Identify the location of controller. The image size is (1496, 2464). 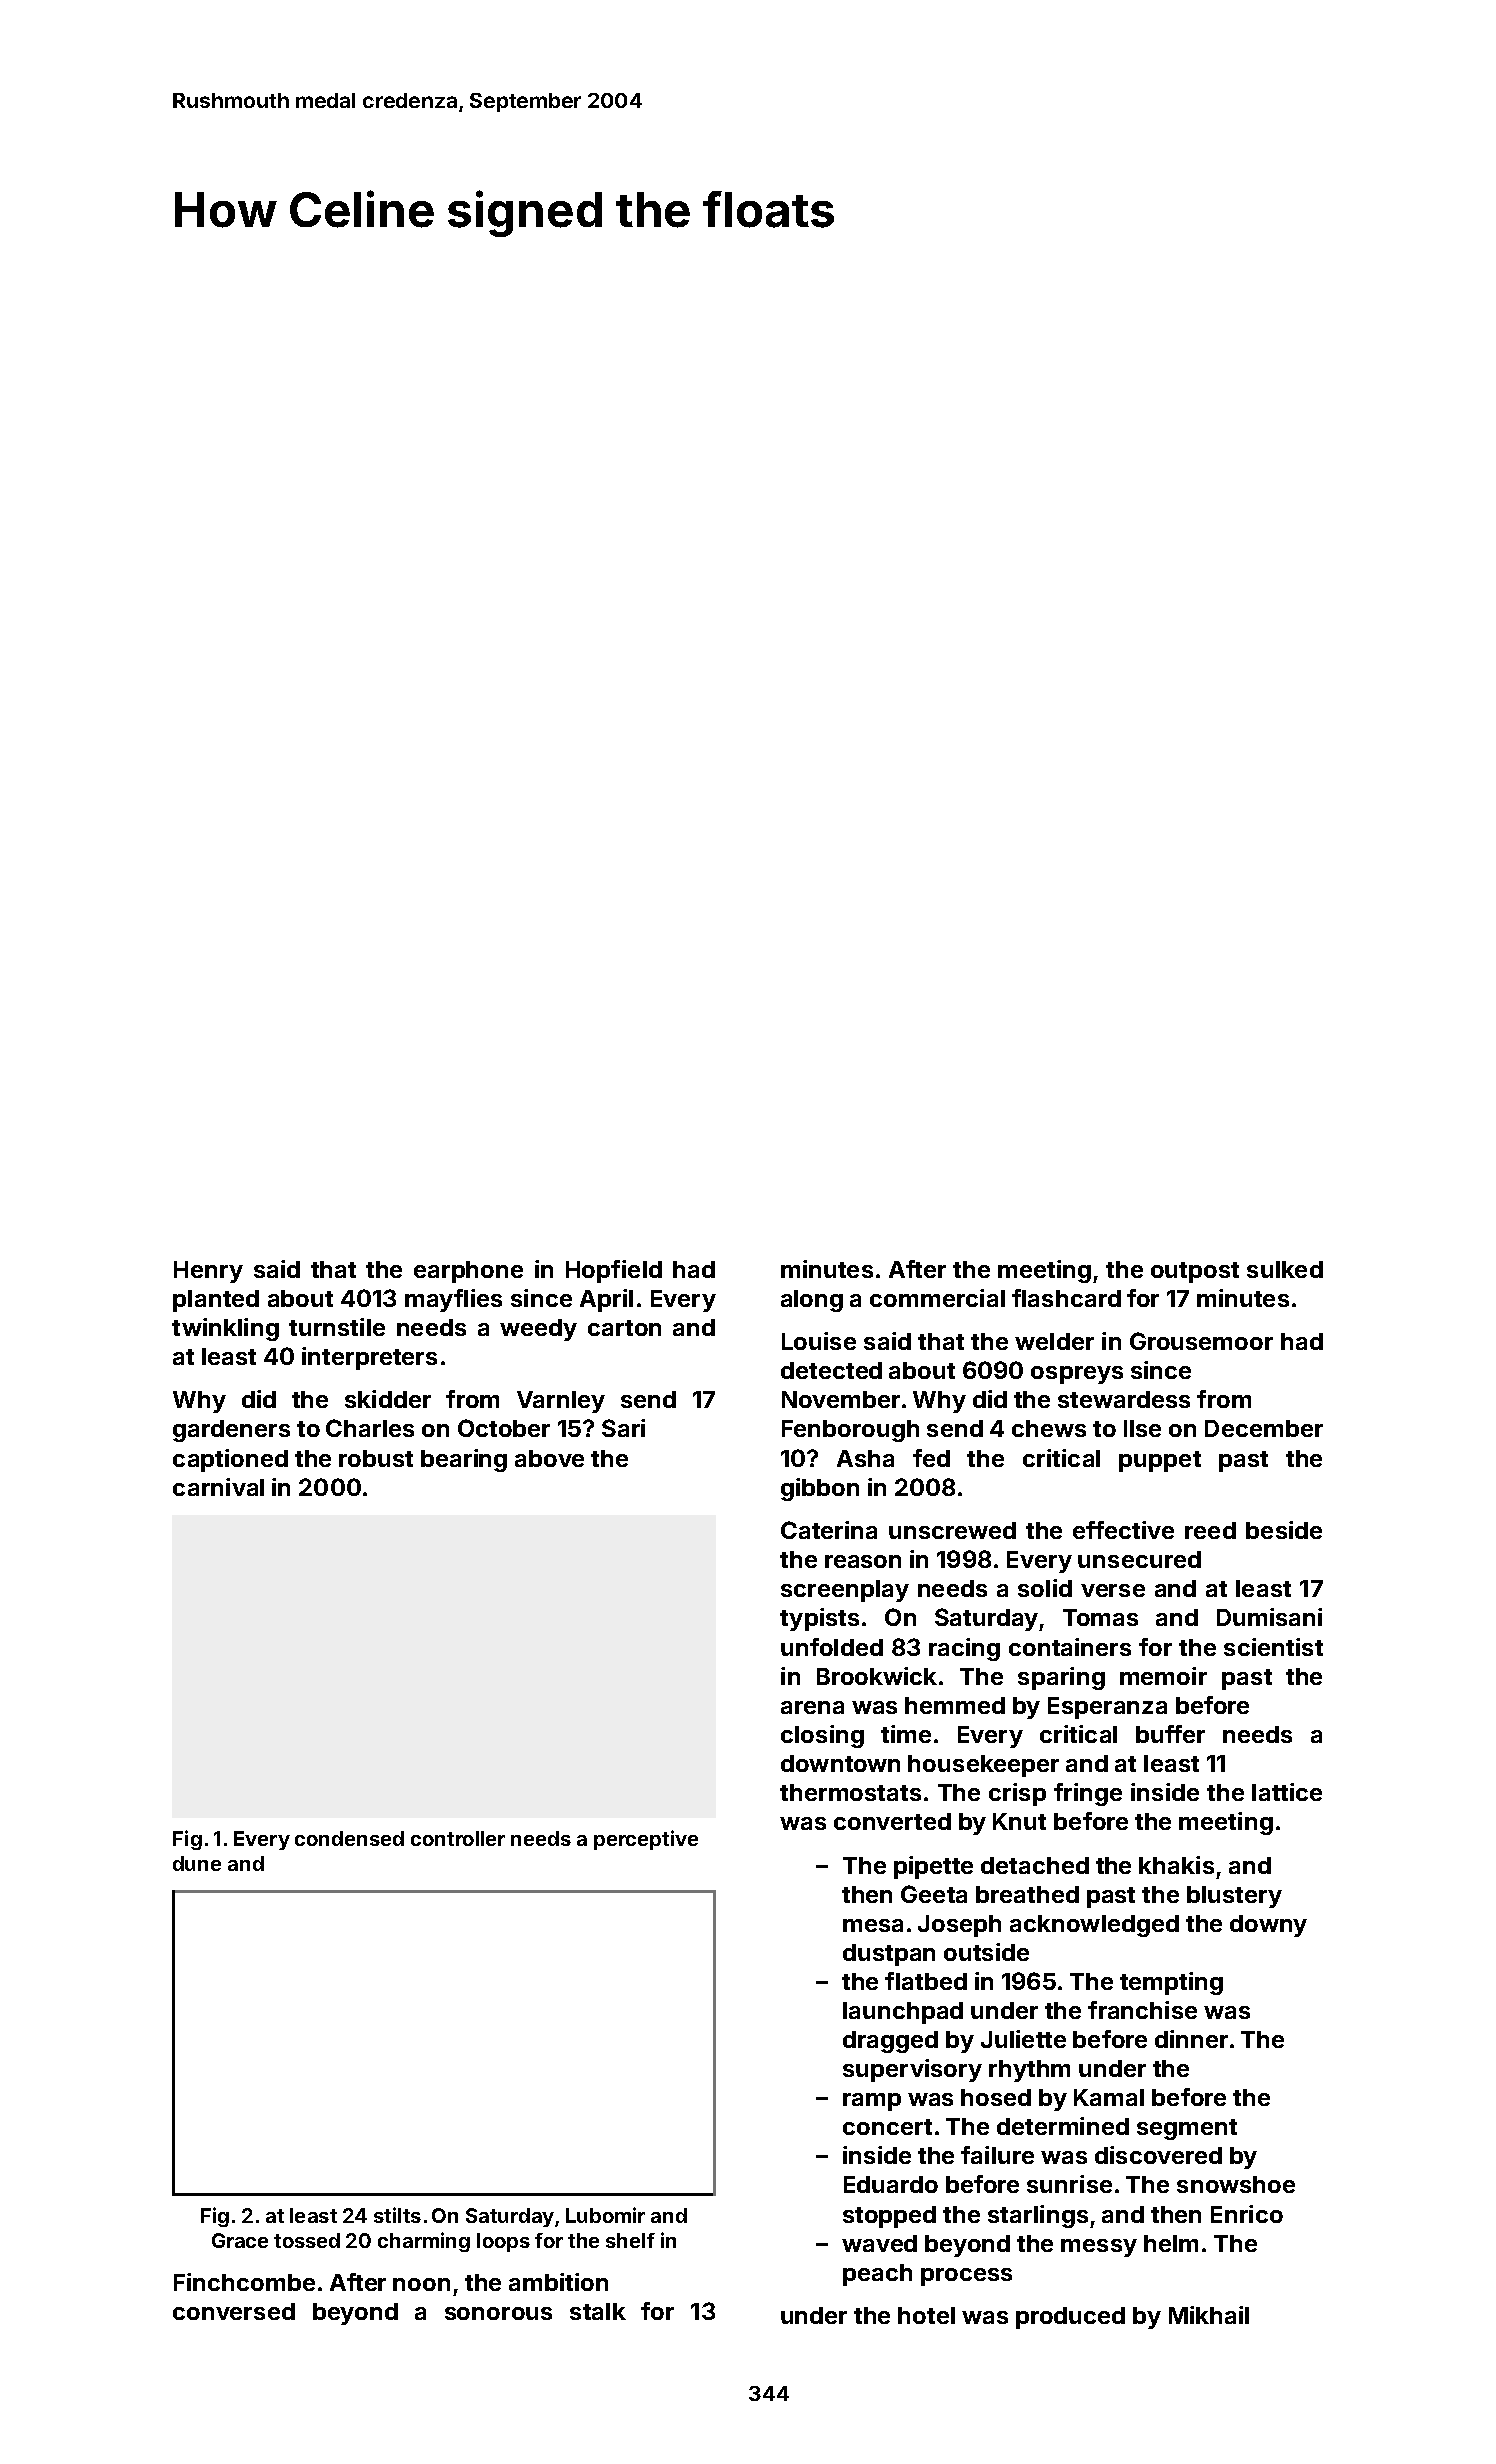
(458, 1838).
